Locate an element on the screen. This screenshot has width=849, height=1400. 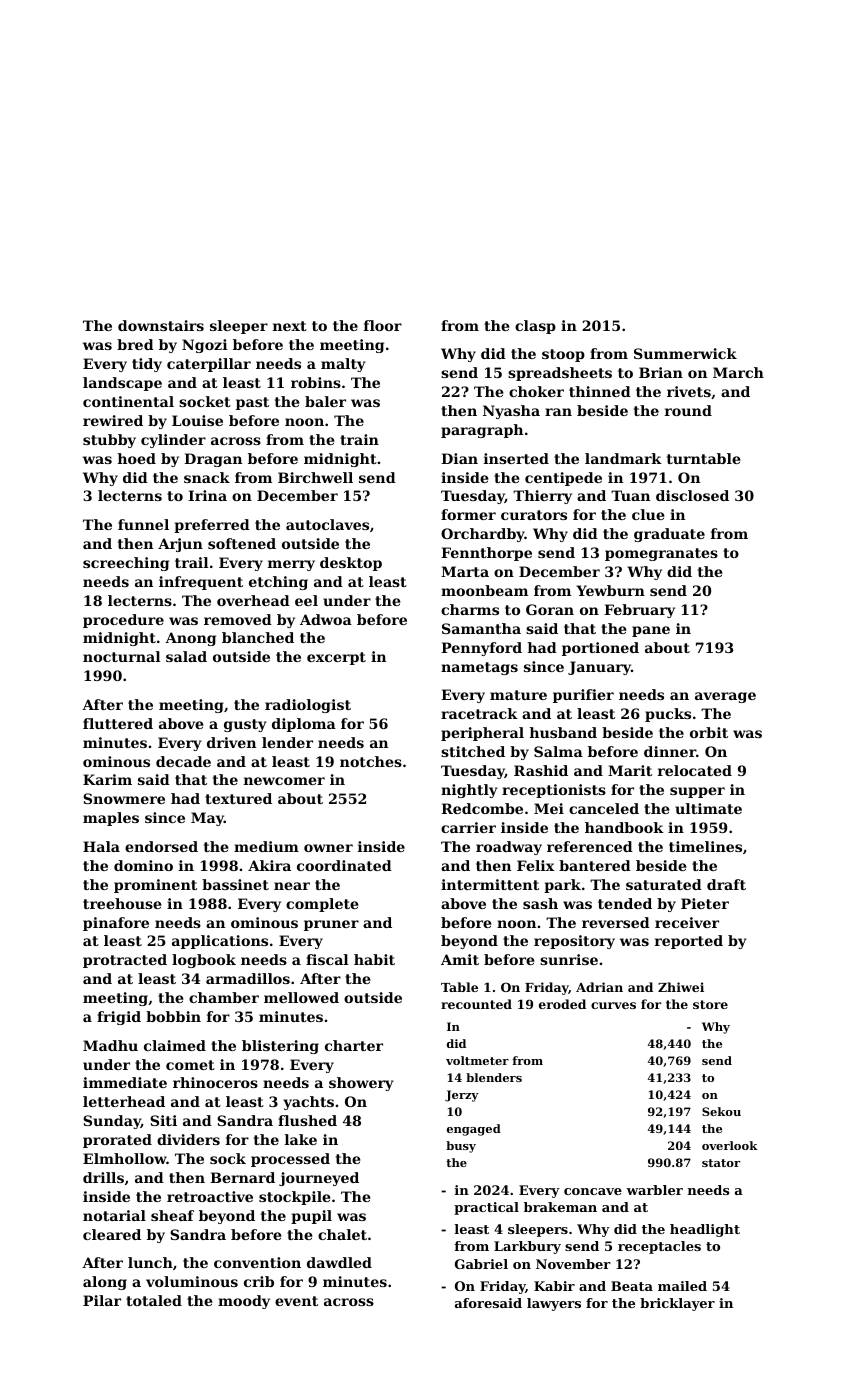
habit is located at coordinates (374, 959).
